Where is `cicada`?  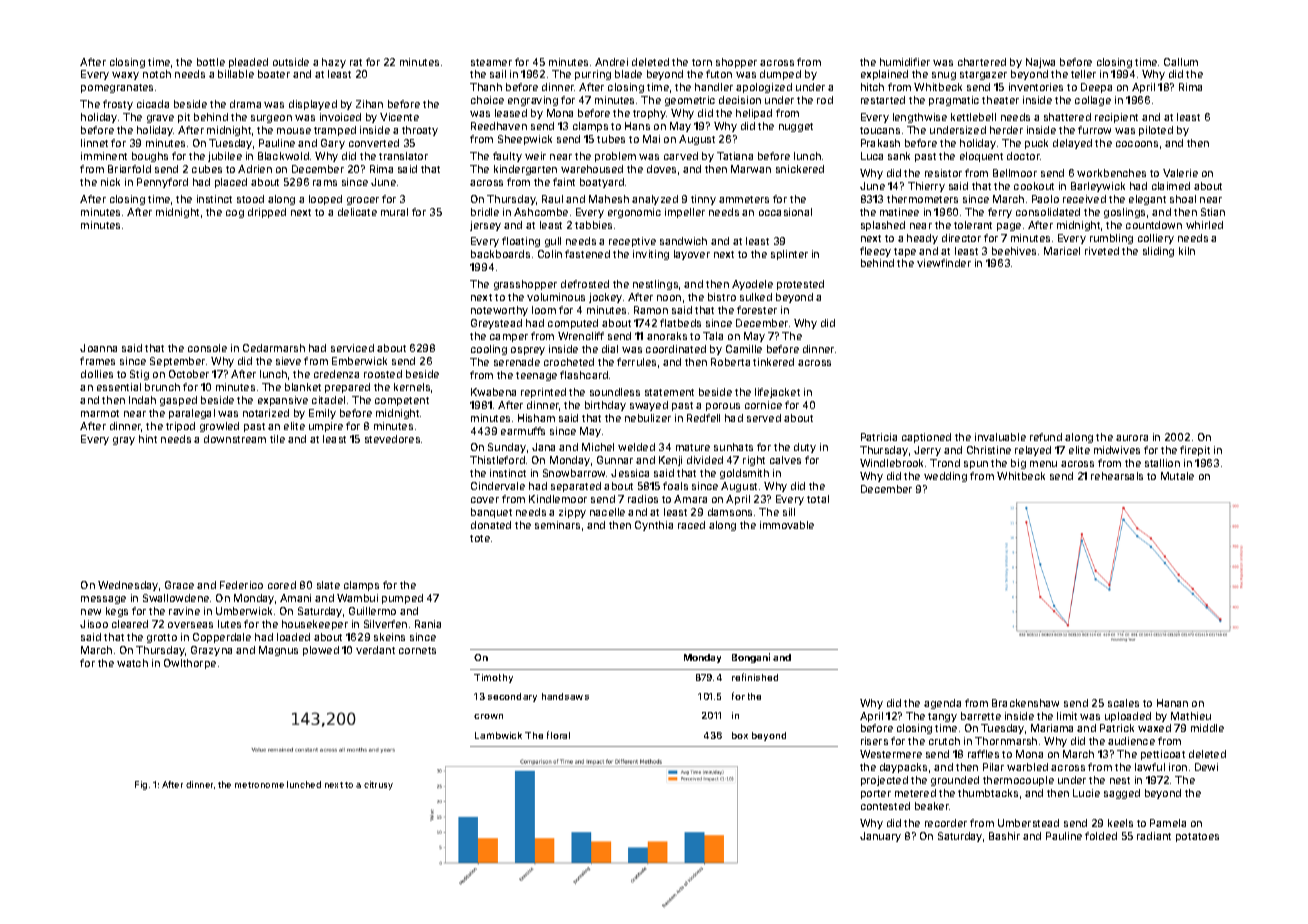
cicada is located at coordinates (153, 104).
